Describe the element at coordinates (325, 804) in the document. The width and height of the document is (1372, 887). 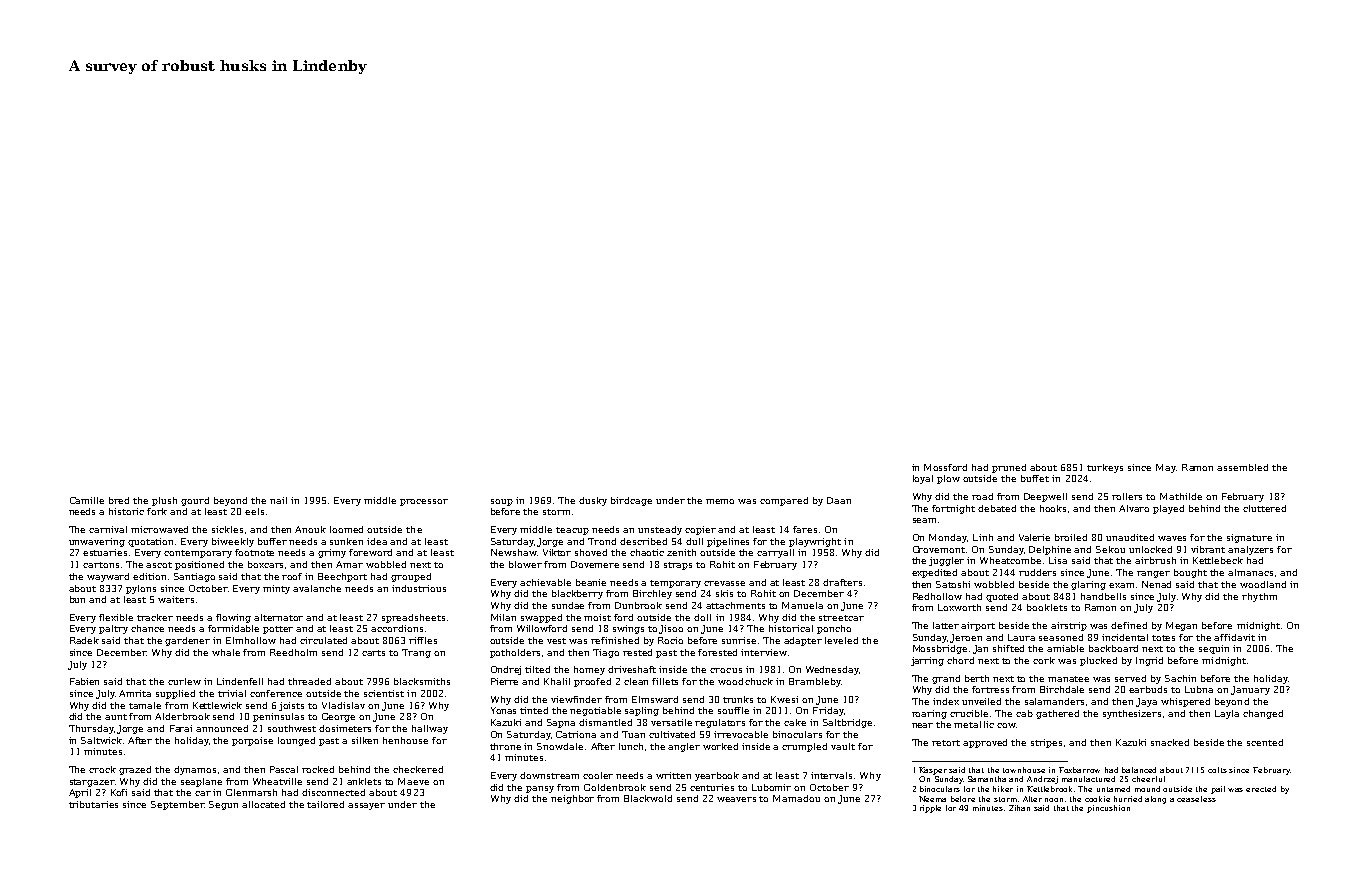
I see `tailored` at that location.
